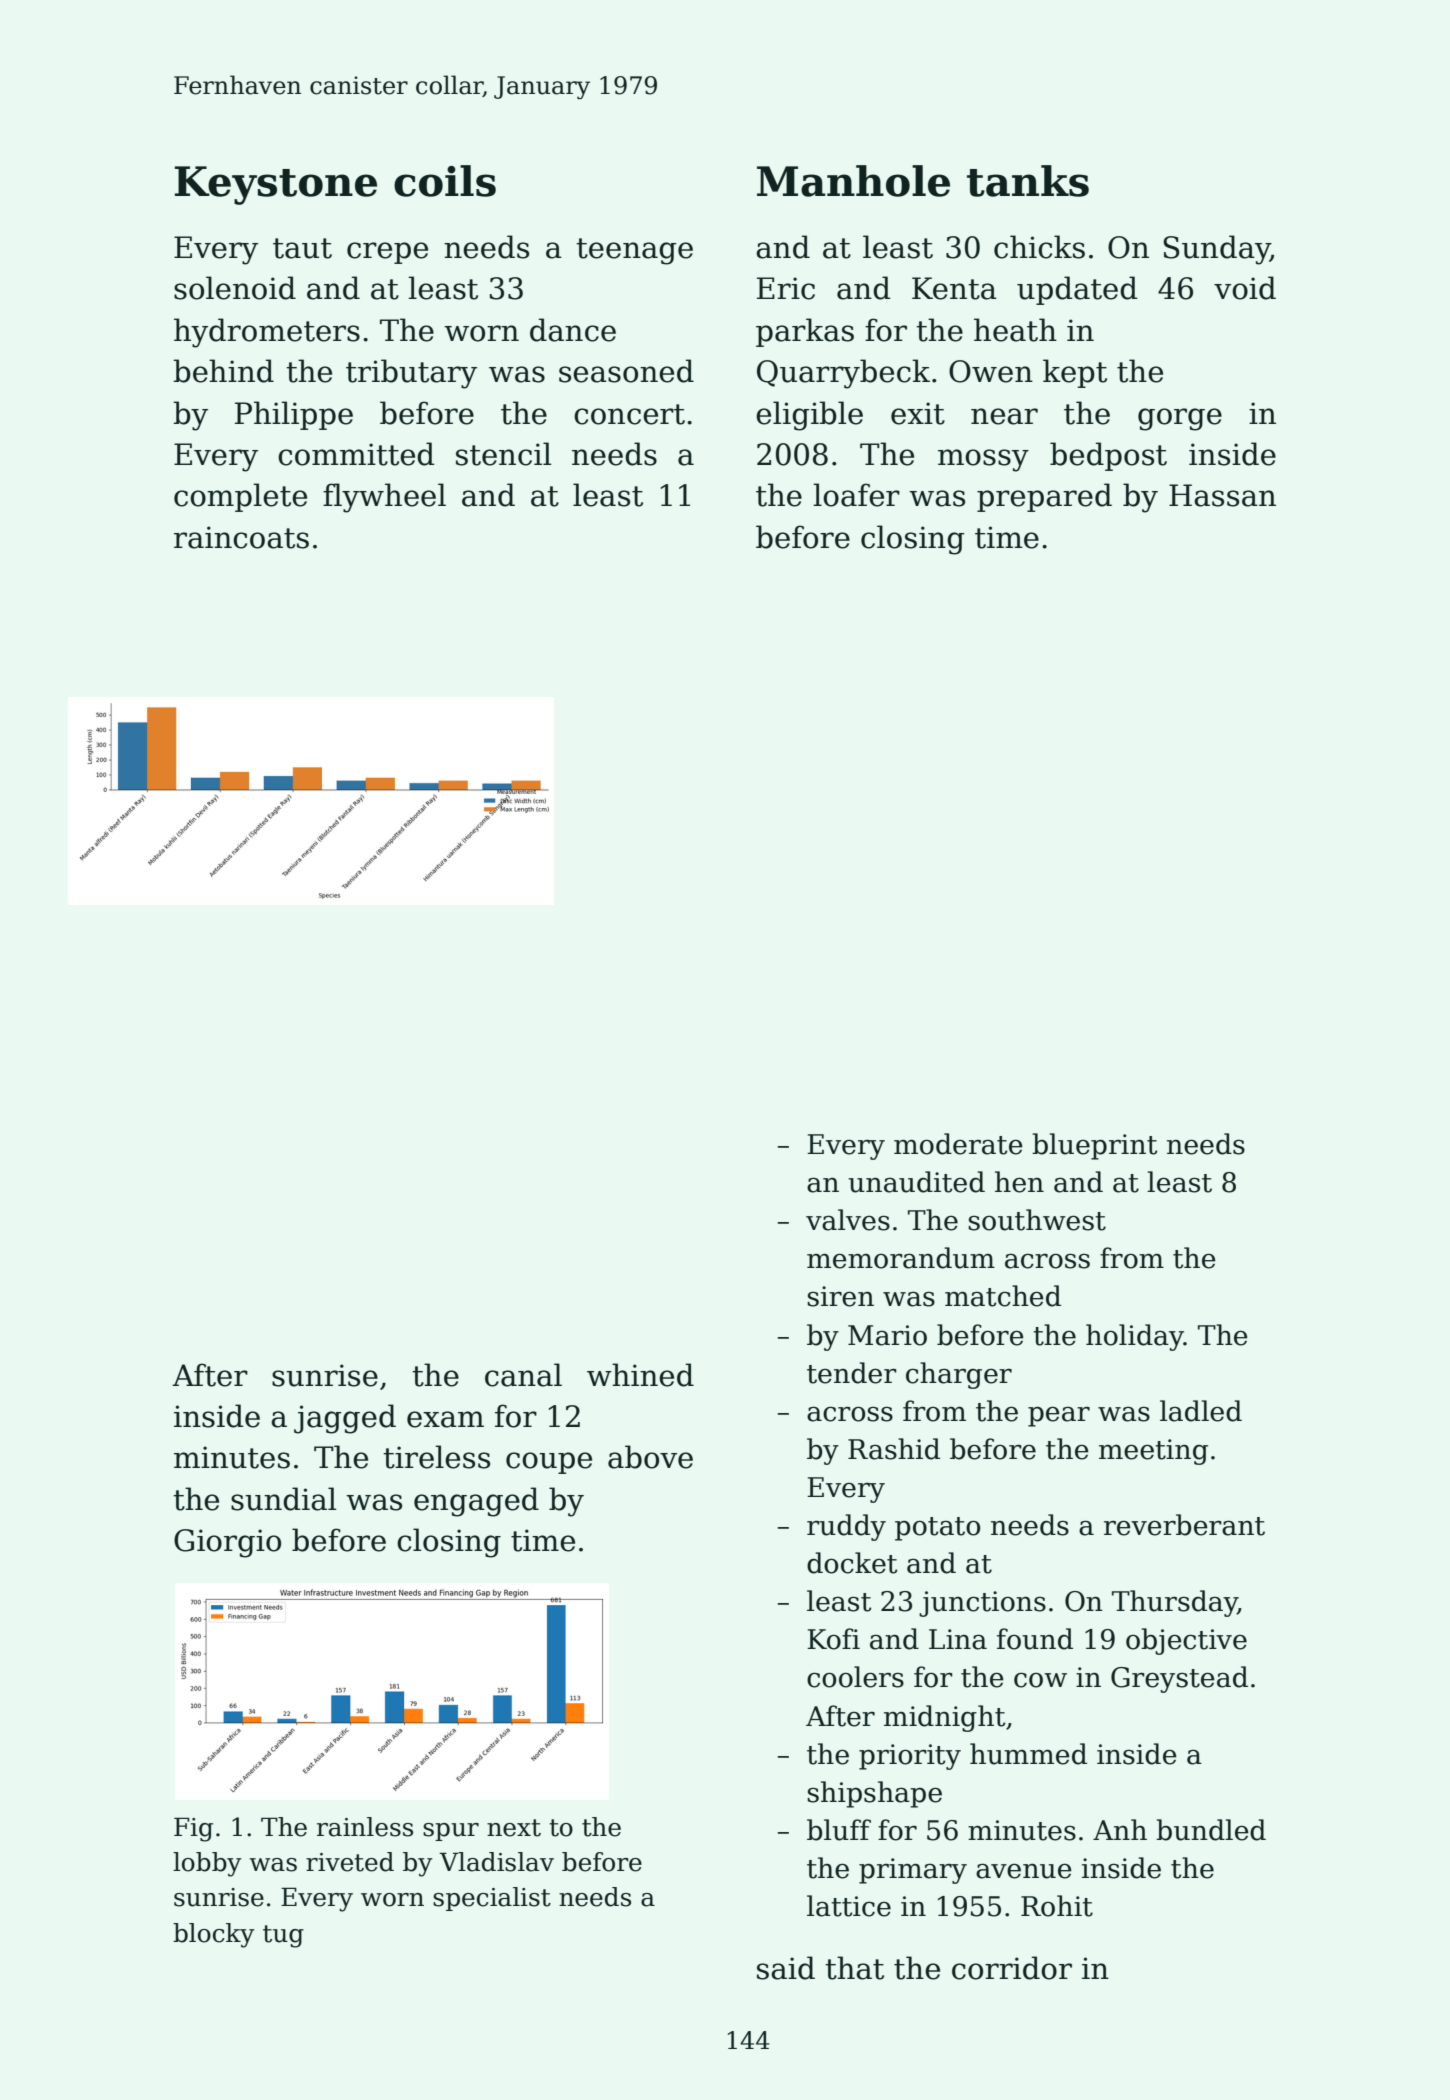 This screenshot has width=1450, height=2100. I want to click on tug, so click(283, 1936).
